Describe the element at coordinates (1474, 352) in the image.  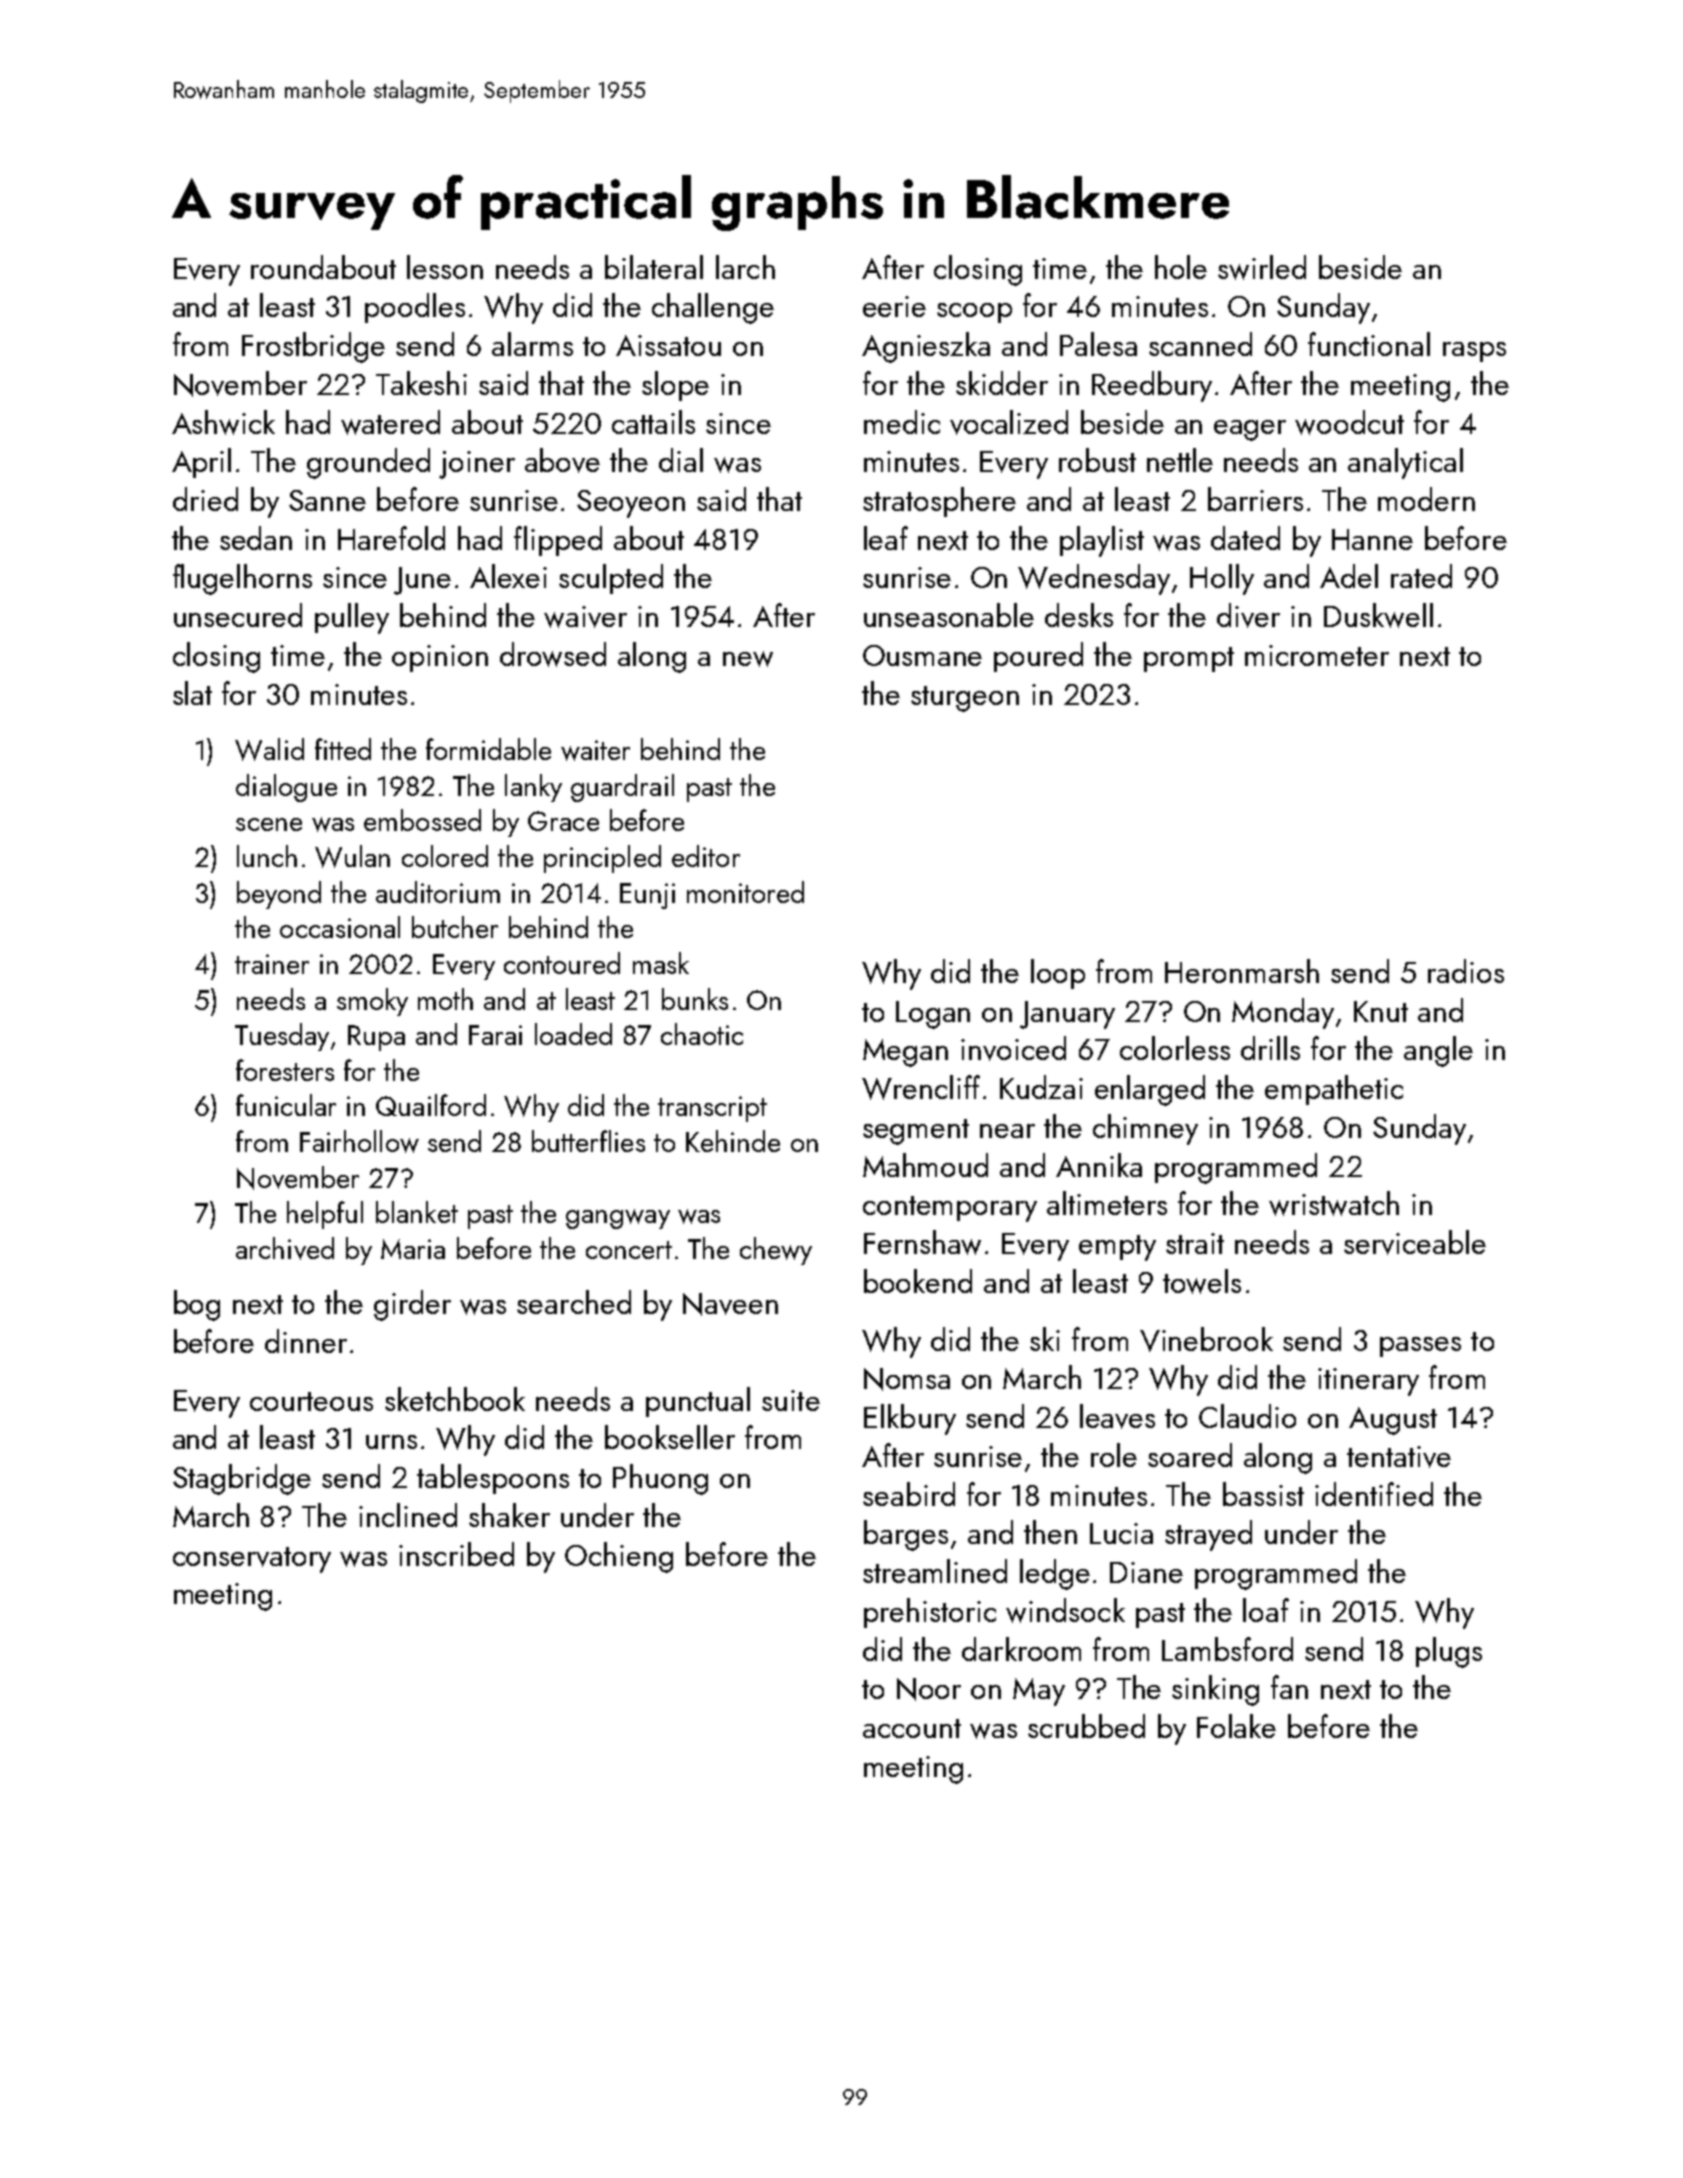
I see `rasps` at that location.
